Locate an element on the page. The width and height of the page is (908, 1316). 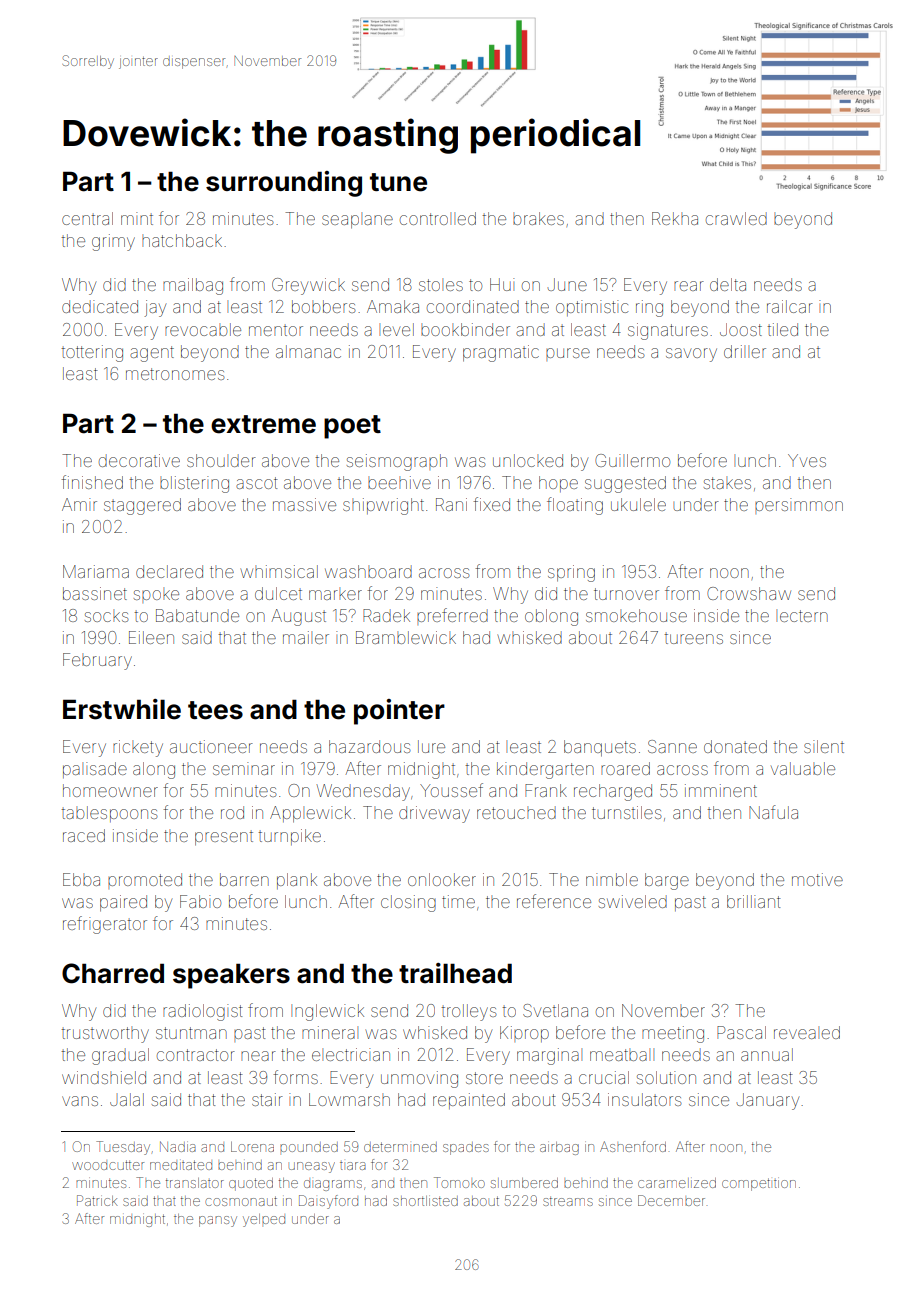
woodcutter is located at coordinates (108, 1165).
